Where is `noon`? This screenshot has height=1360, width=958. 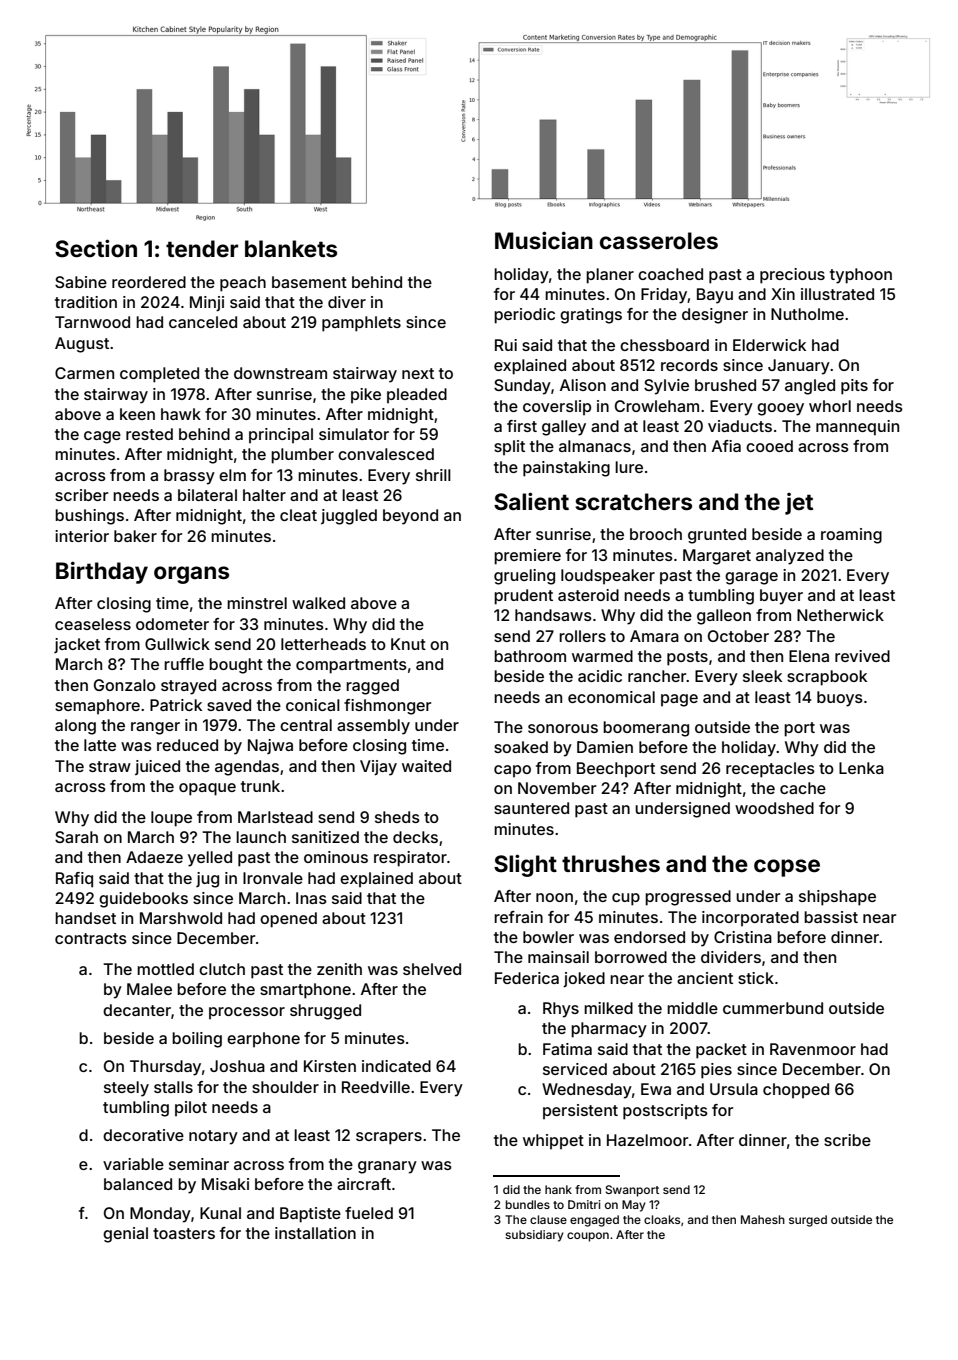
noon is located at coordinates (554, 897).
